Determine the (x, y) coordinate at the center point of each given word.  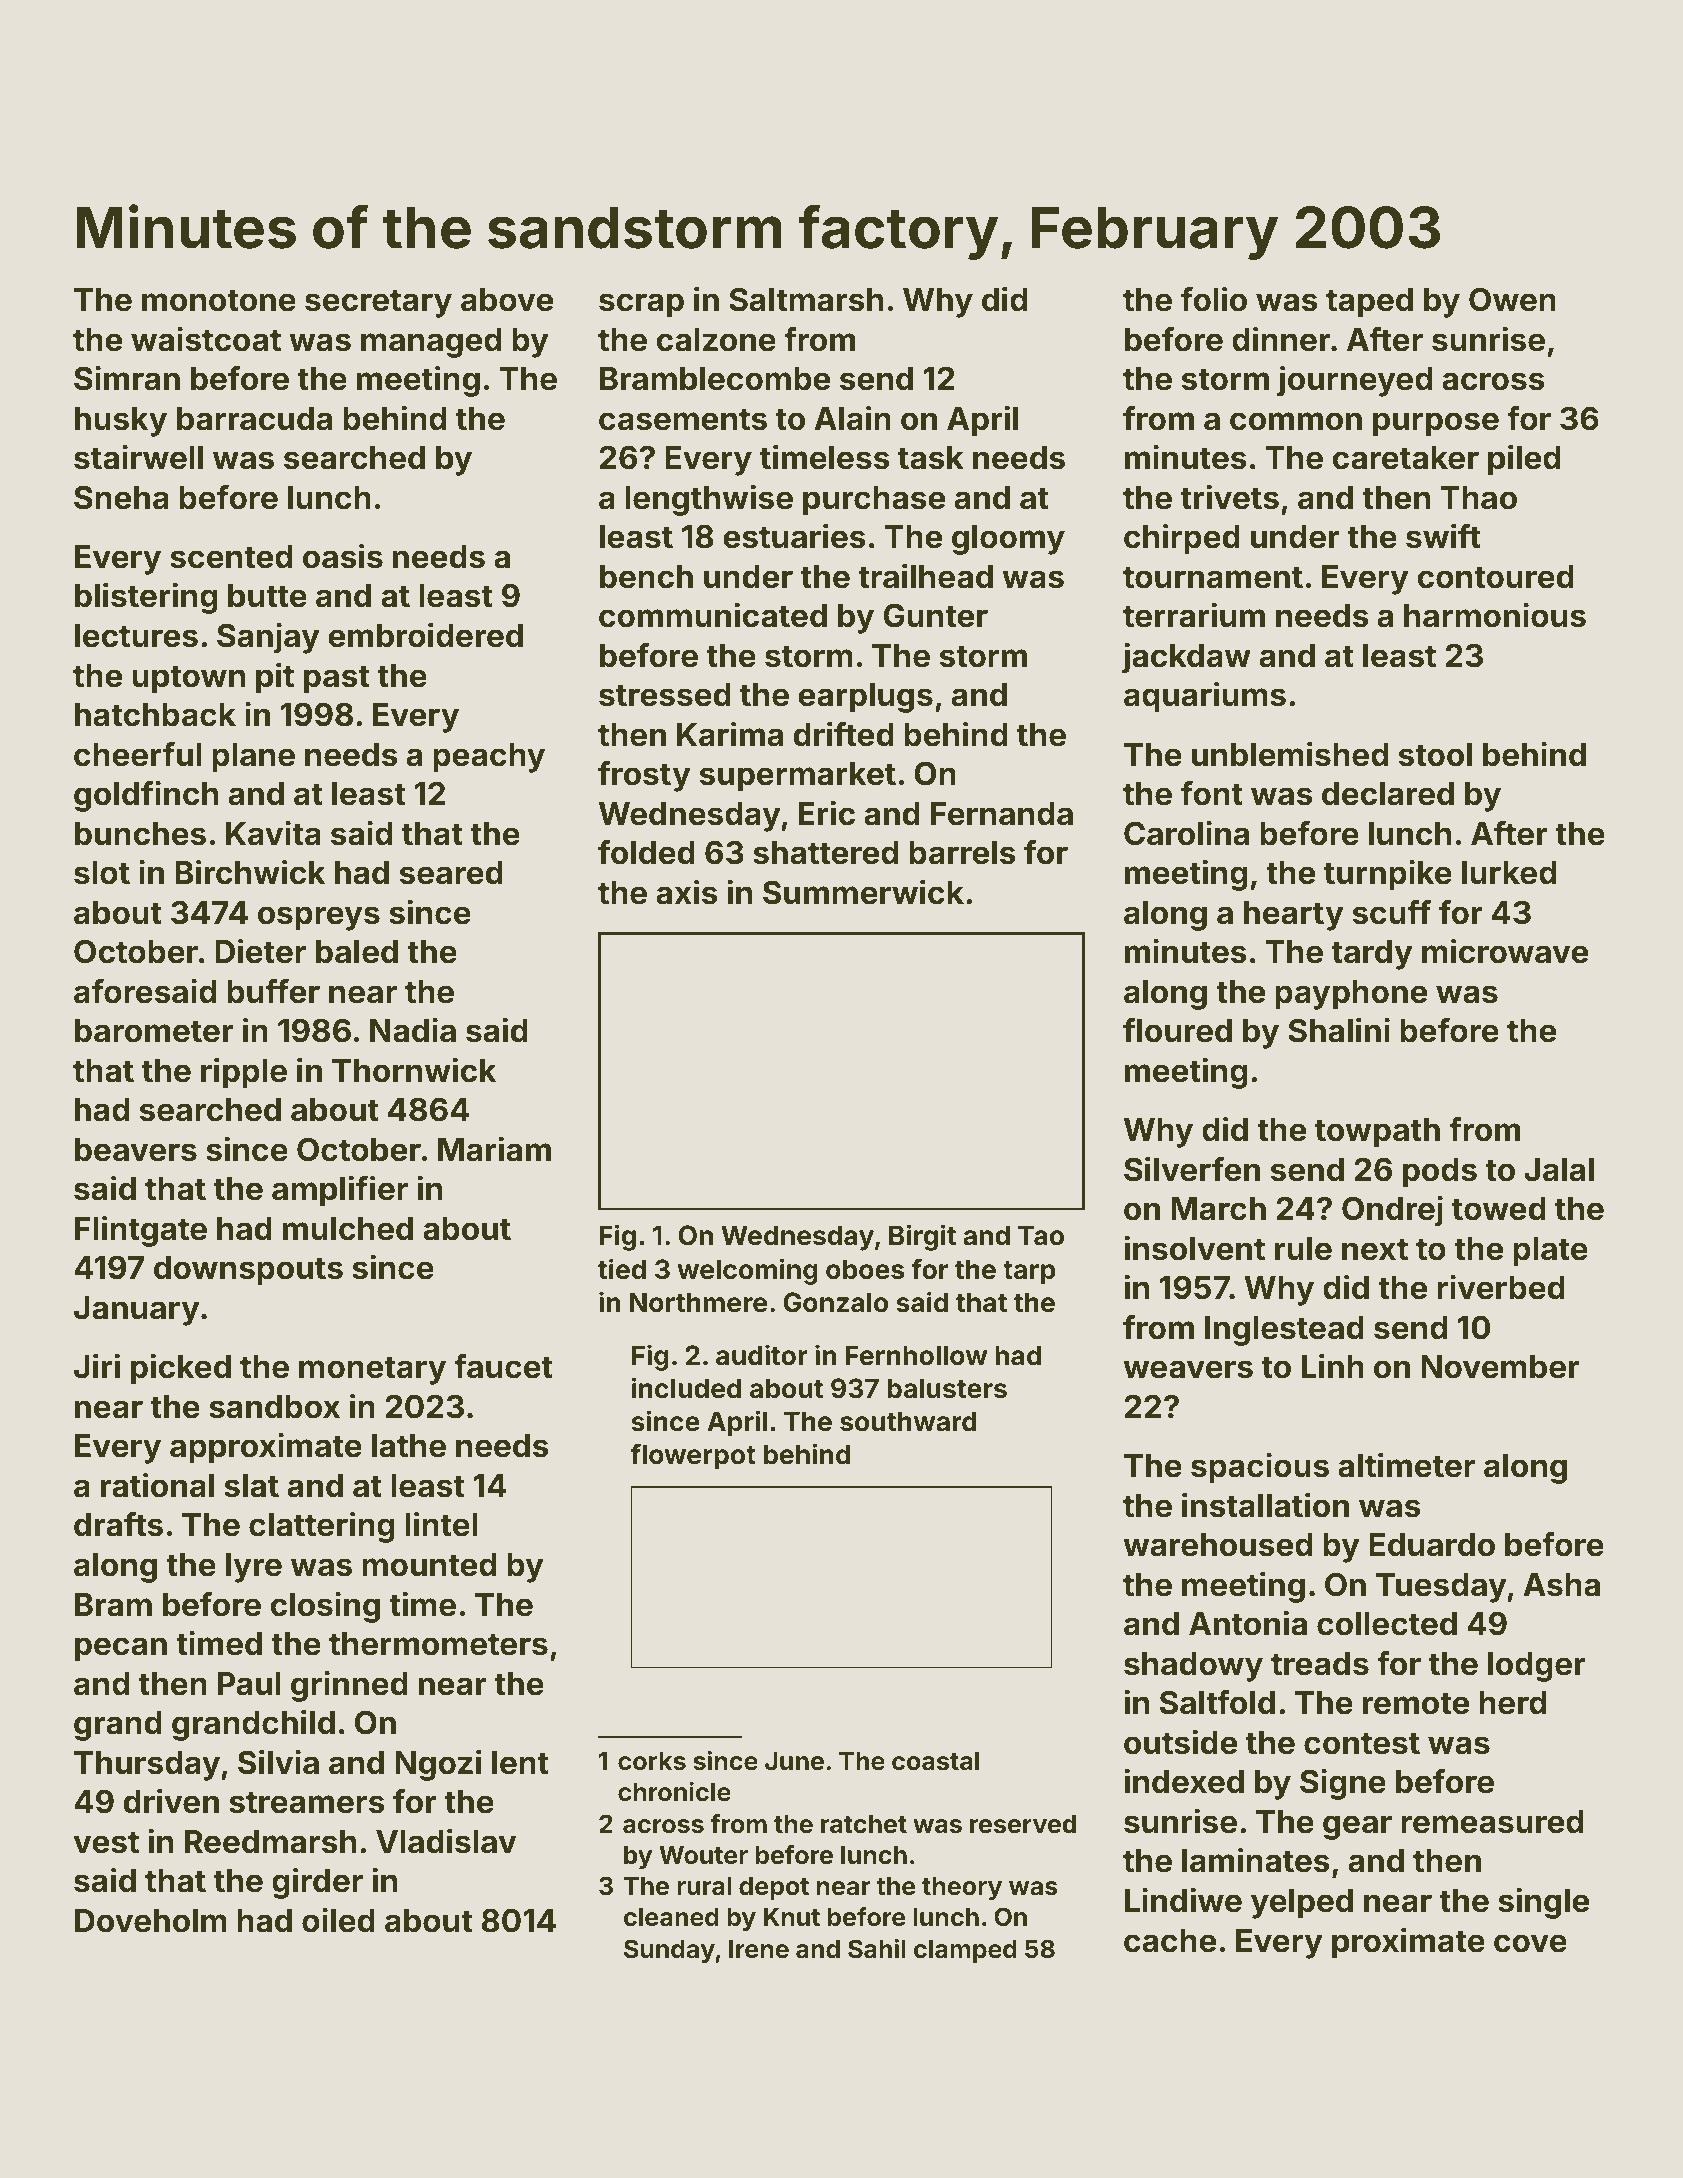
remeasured (1492, 1822)
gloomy (1008, 540)
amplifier (340, 1191)
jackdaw (1186, 658)
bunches (140, 834)
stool (1435, 755)
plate (1550, 1252)
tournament (1213, 577)
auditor (762, 1355)
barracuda (254, 419)
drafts (118, 1524)
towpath (1377, 1133)
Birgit (922, 1237)
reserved (1023, 1824)
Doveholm (151, 1921)
